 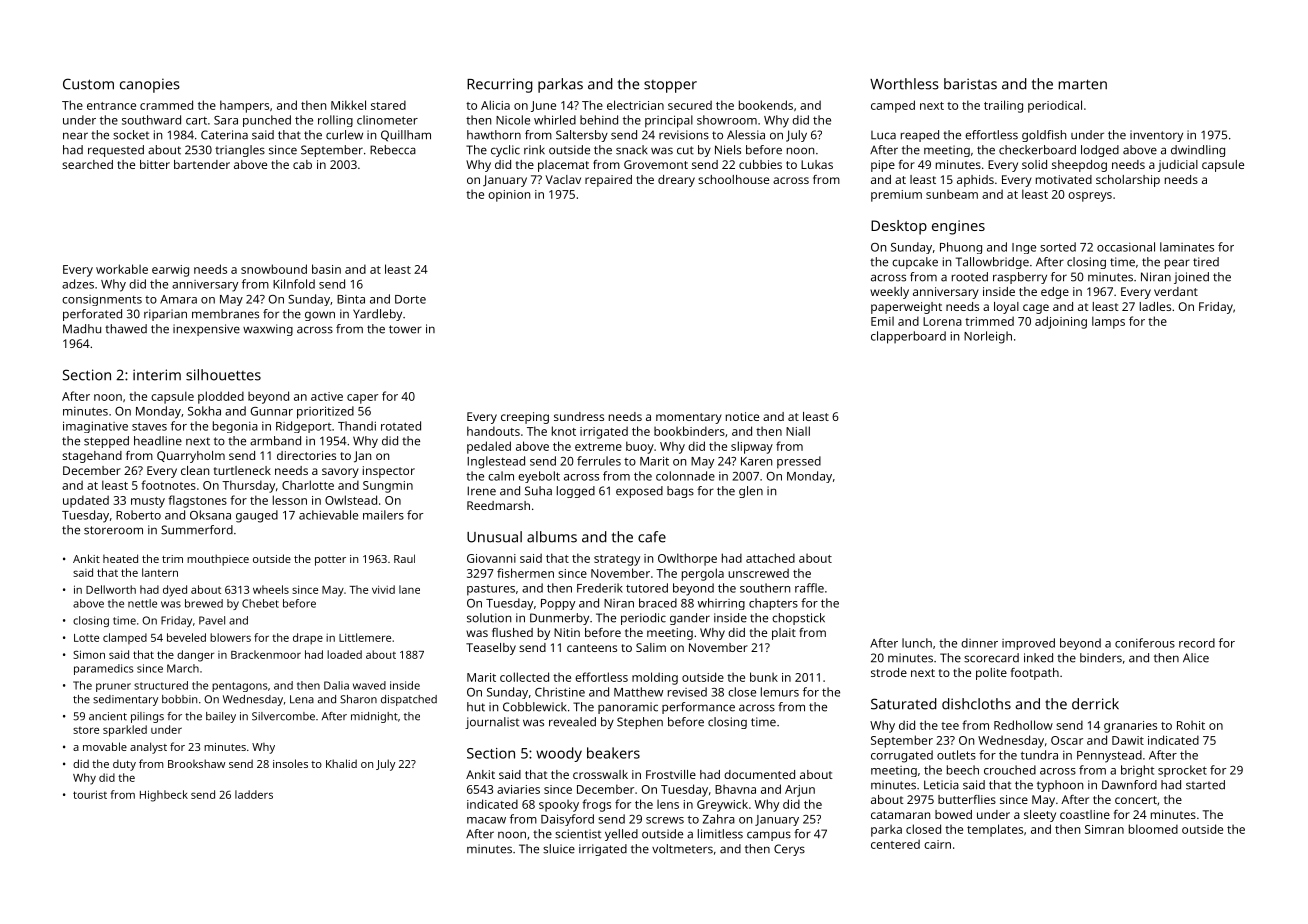 I want to click on sunbeam, so click(x=952, y=194).
